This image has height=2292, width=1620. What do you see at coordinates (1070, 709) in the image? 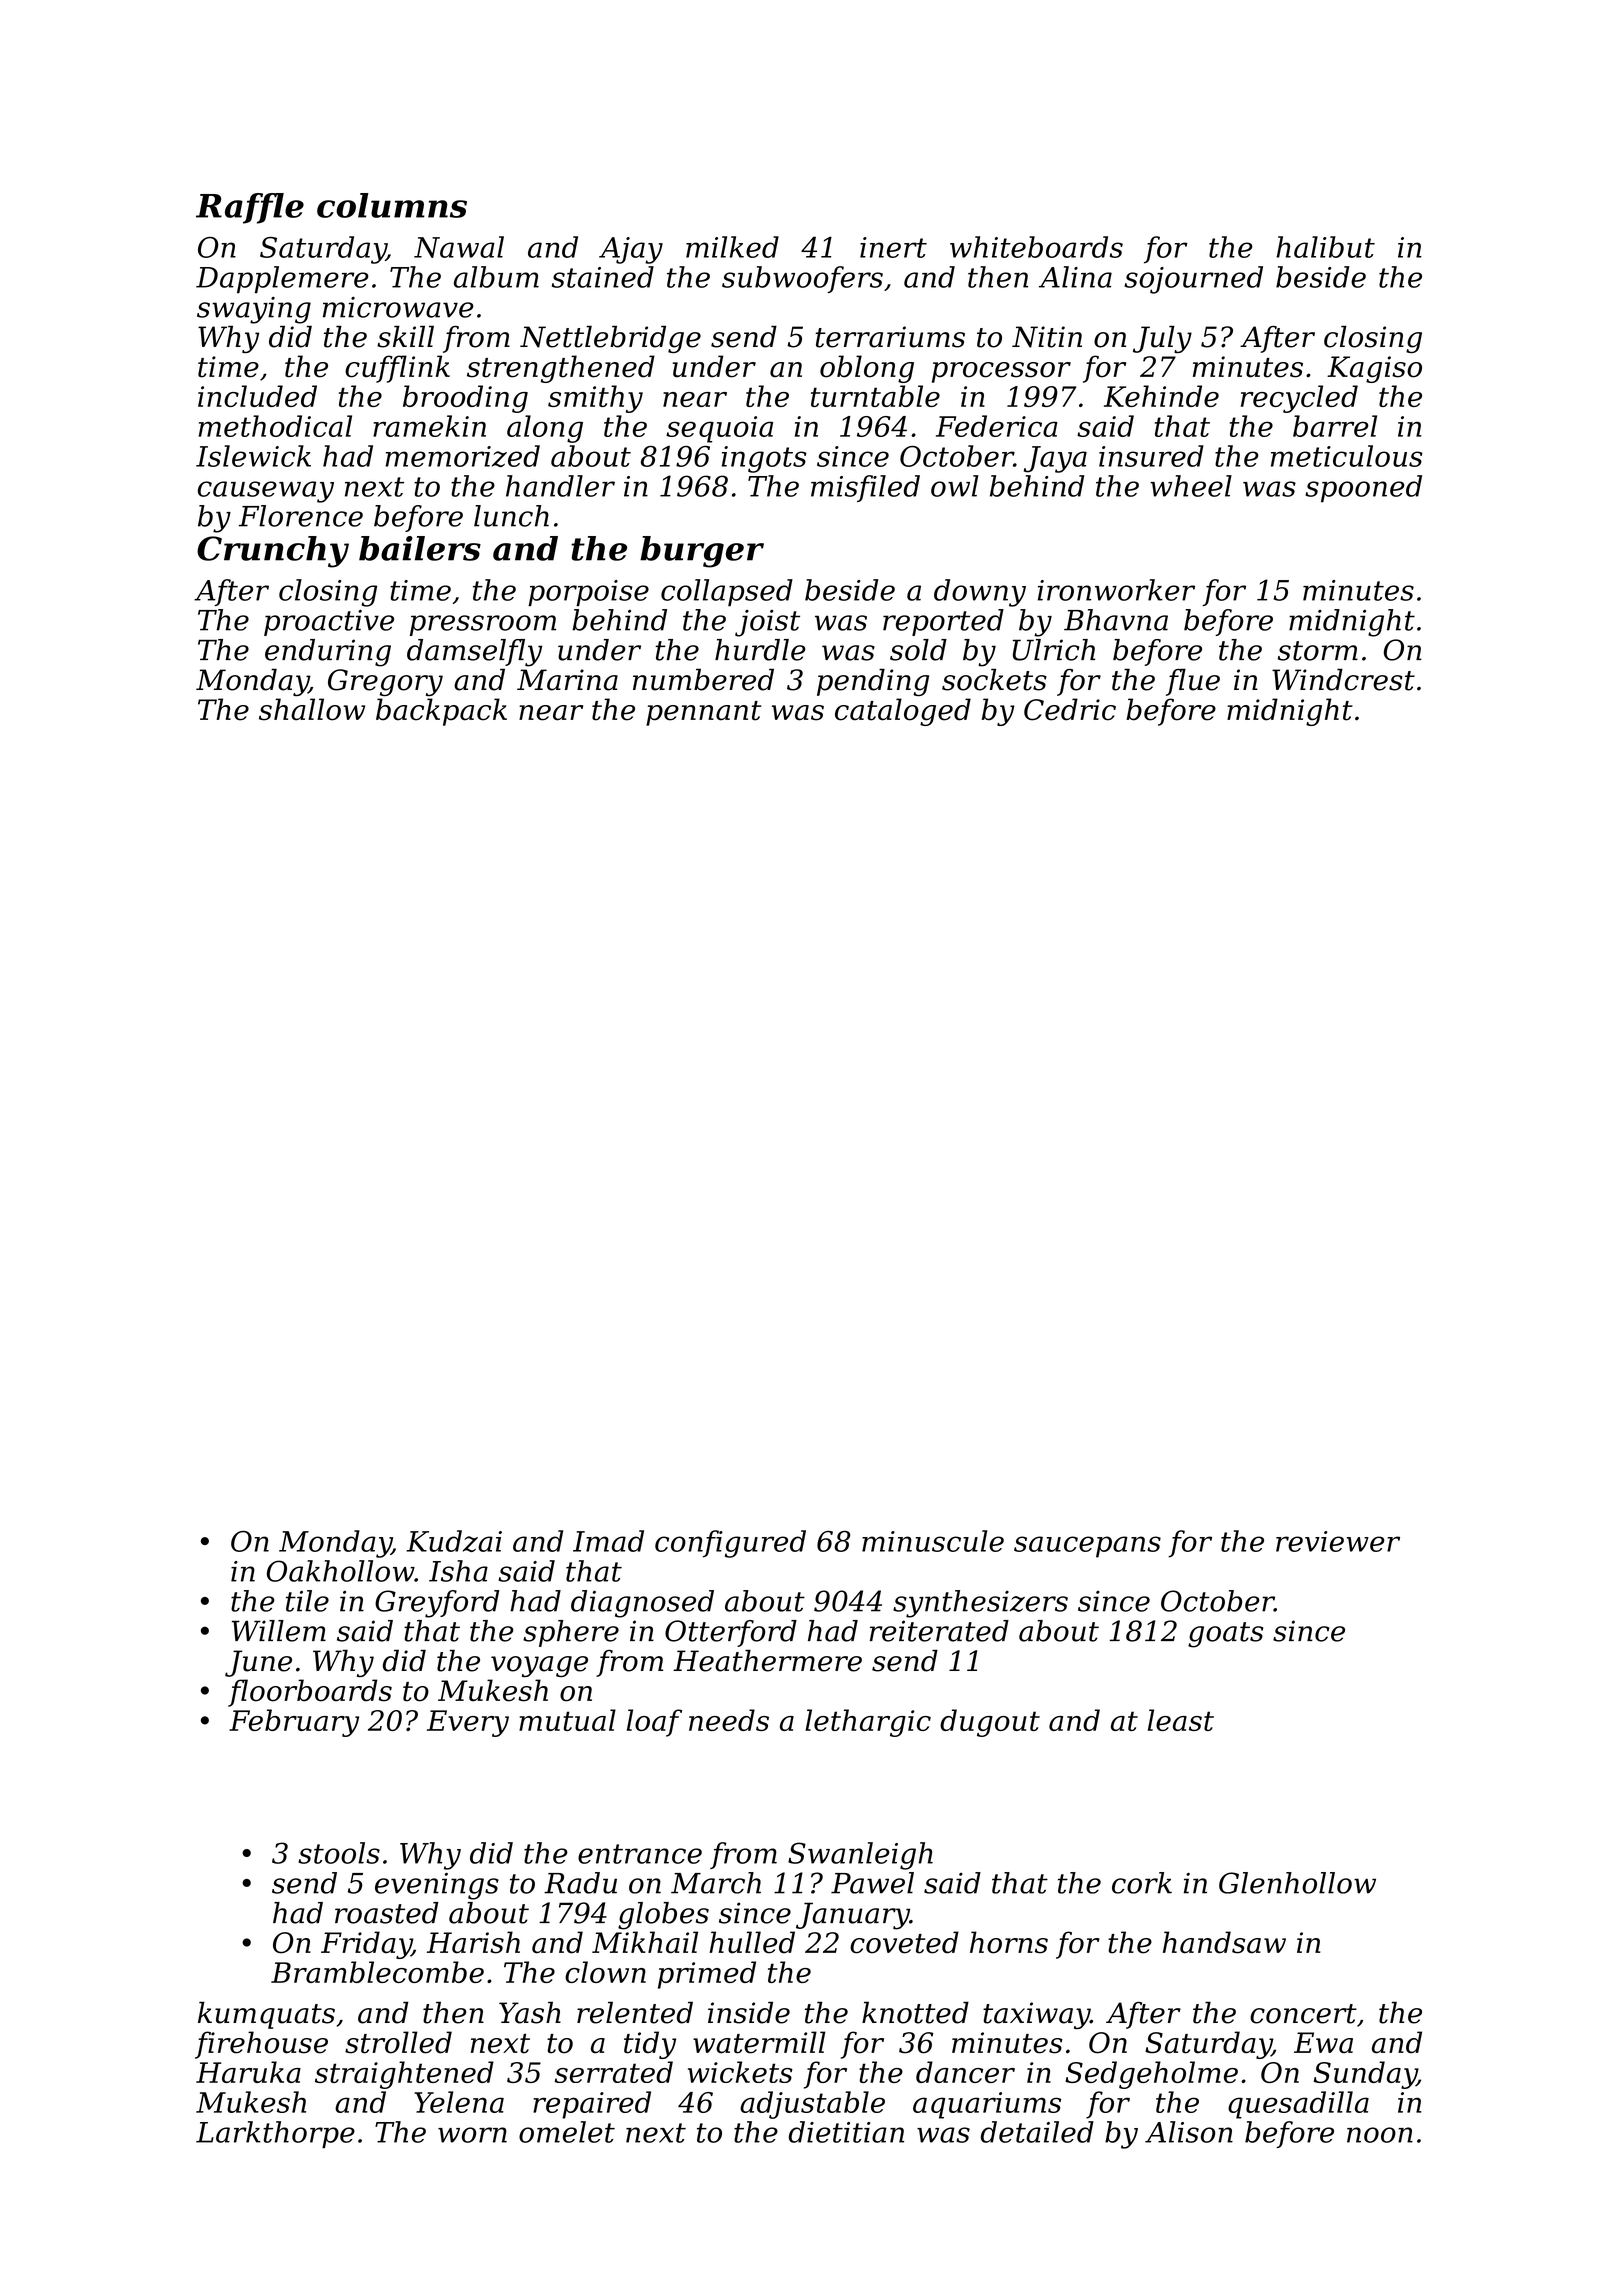
I see `Cedric` at bounding box center [1070, 709].
